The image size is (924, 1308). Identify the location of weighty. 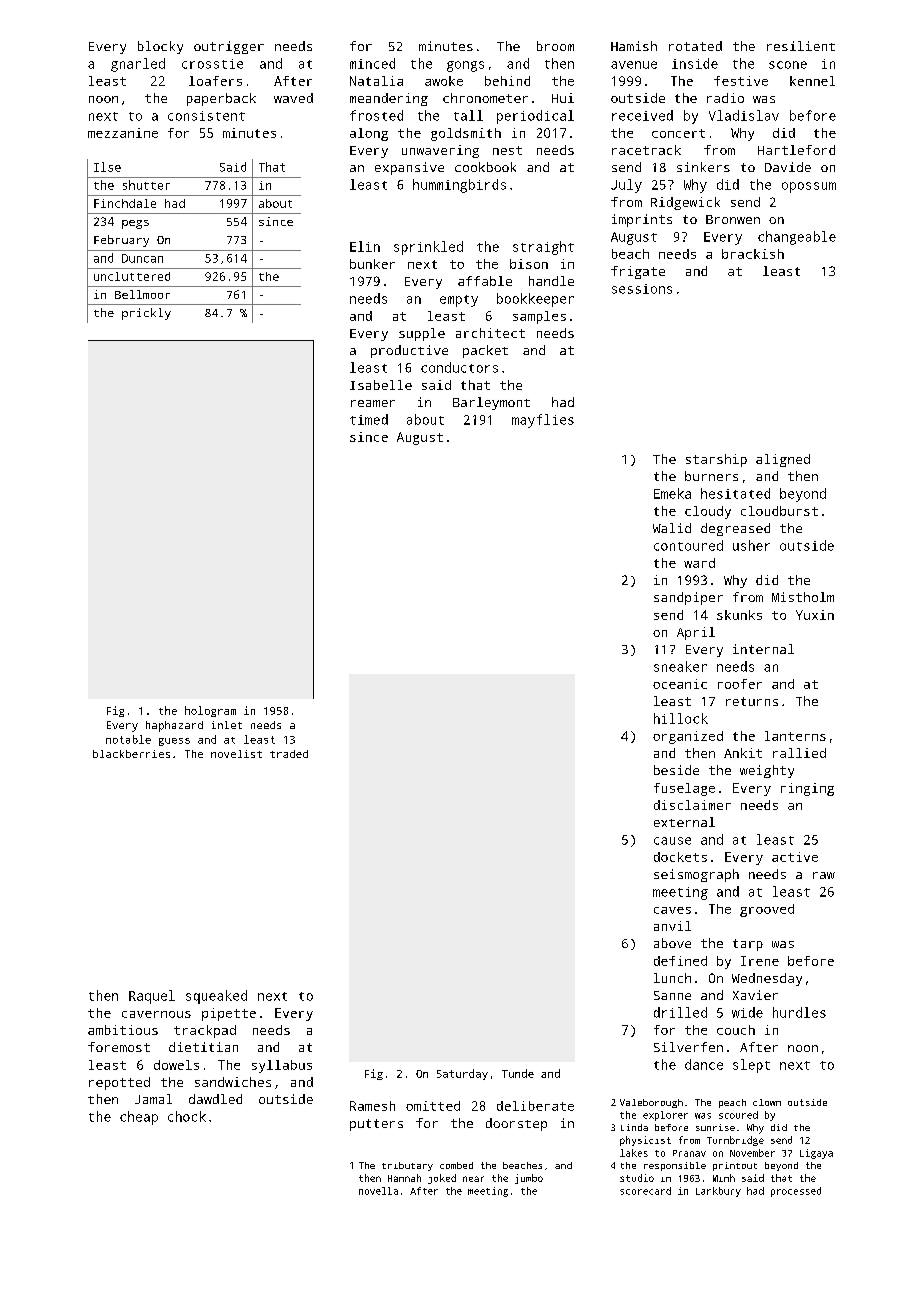
(767, 771).
